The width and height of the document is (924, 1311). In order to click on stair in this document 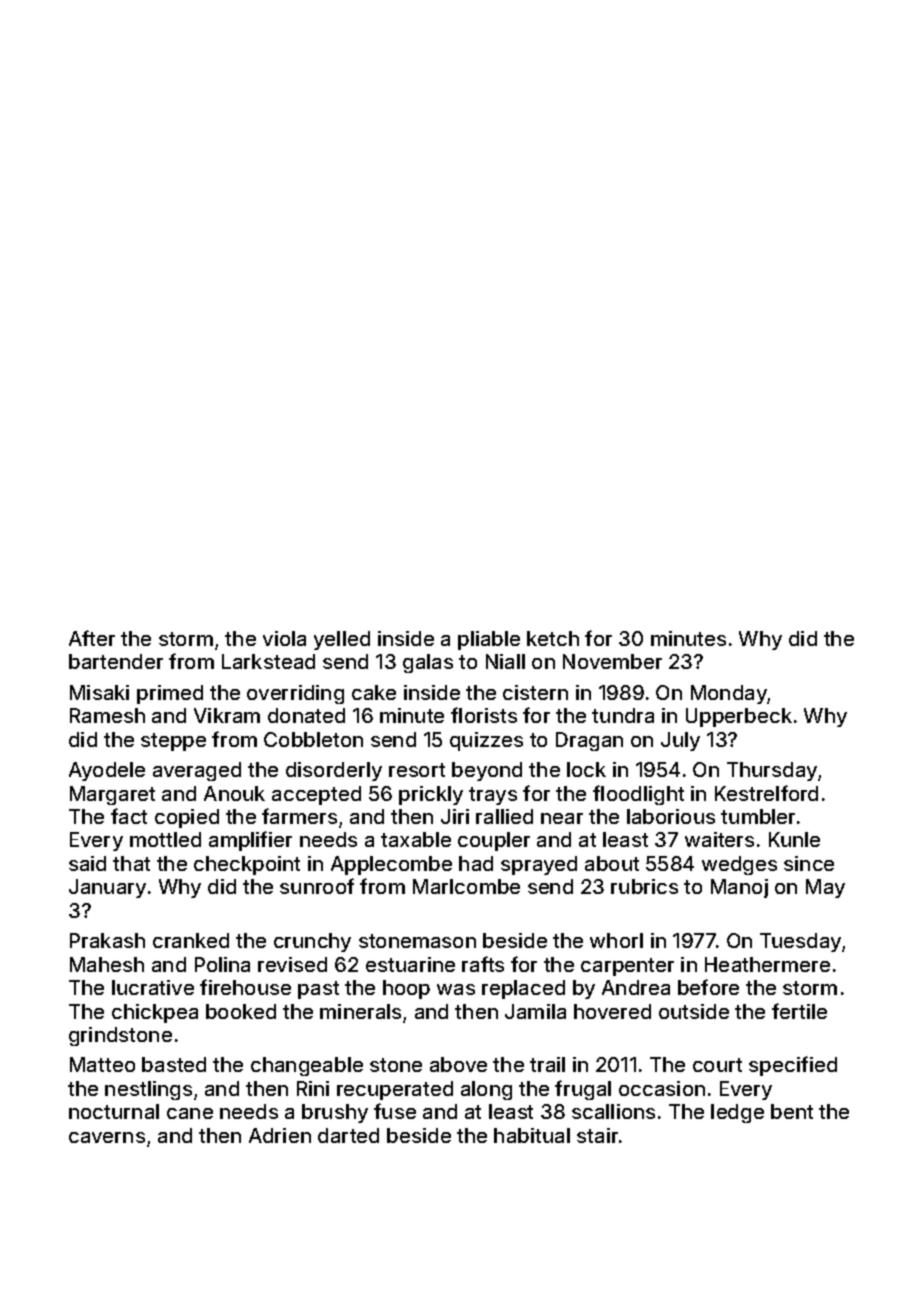, I will do `click(597, 1135)`.
